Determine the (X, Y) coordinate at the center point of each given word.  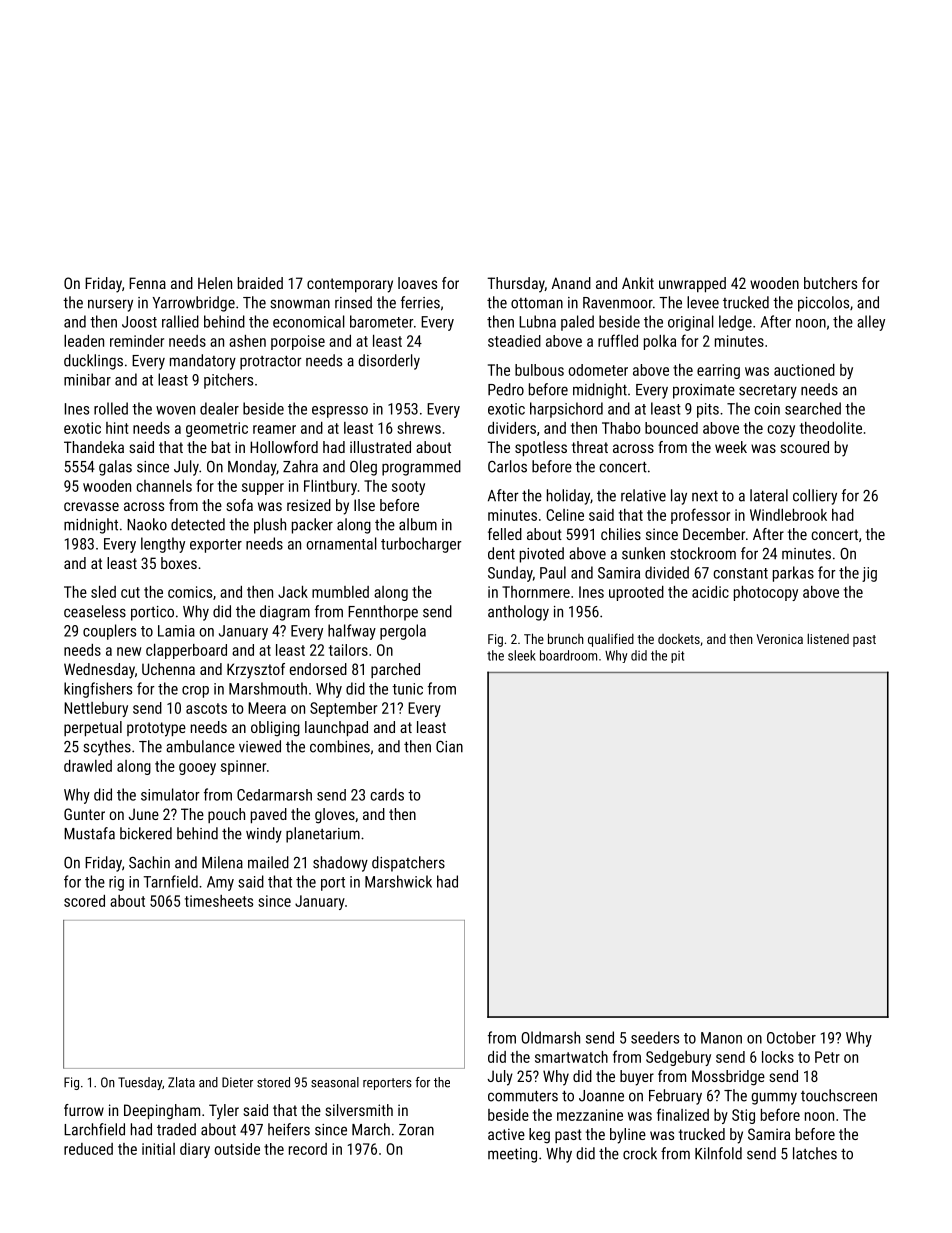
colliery (815, 497)
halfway (352, 632)
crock (640, 1153)
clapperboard (186, 651)
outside (237, 1149)
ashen (247, 341)
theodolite (831, 428)
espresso (340, 412)
